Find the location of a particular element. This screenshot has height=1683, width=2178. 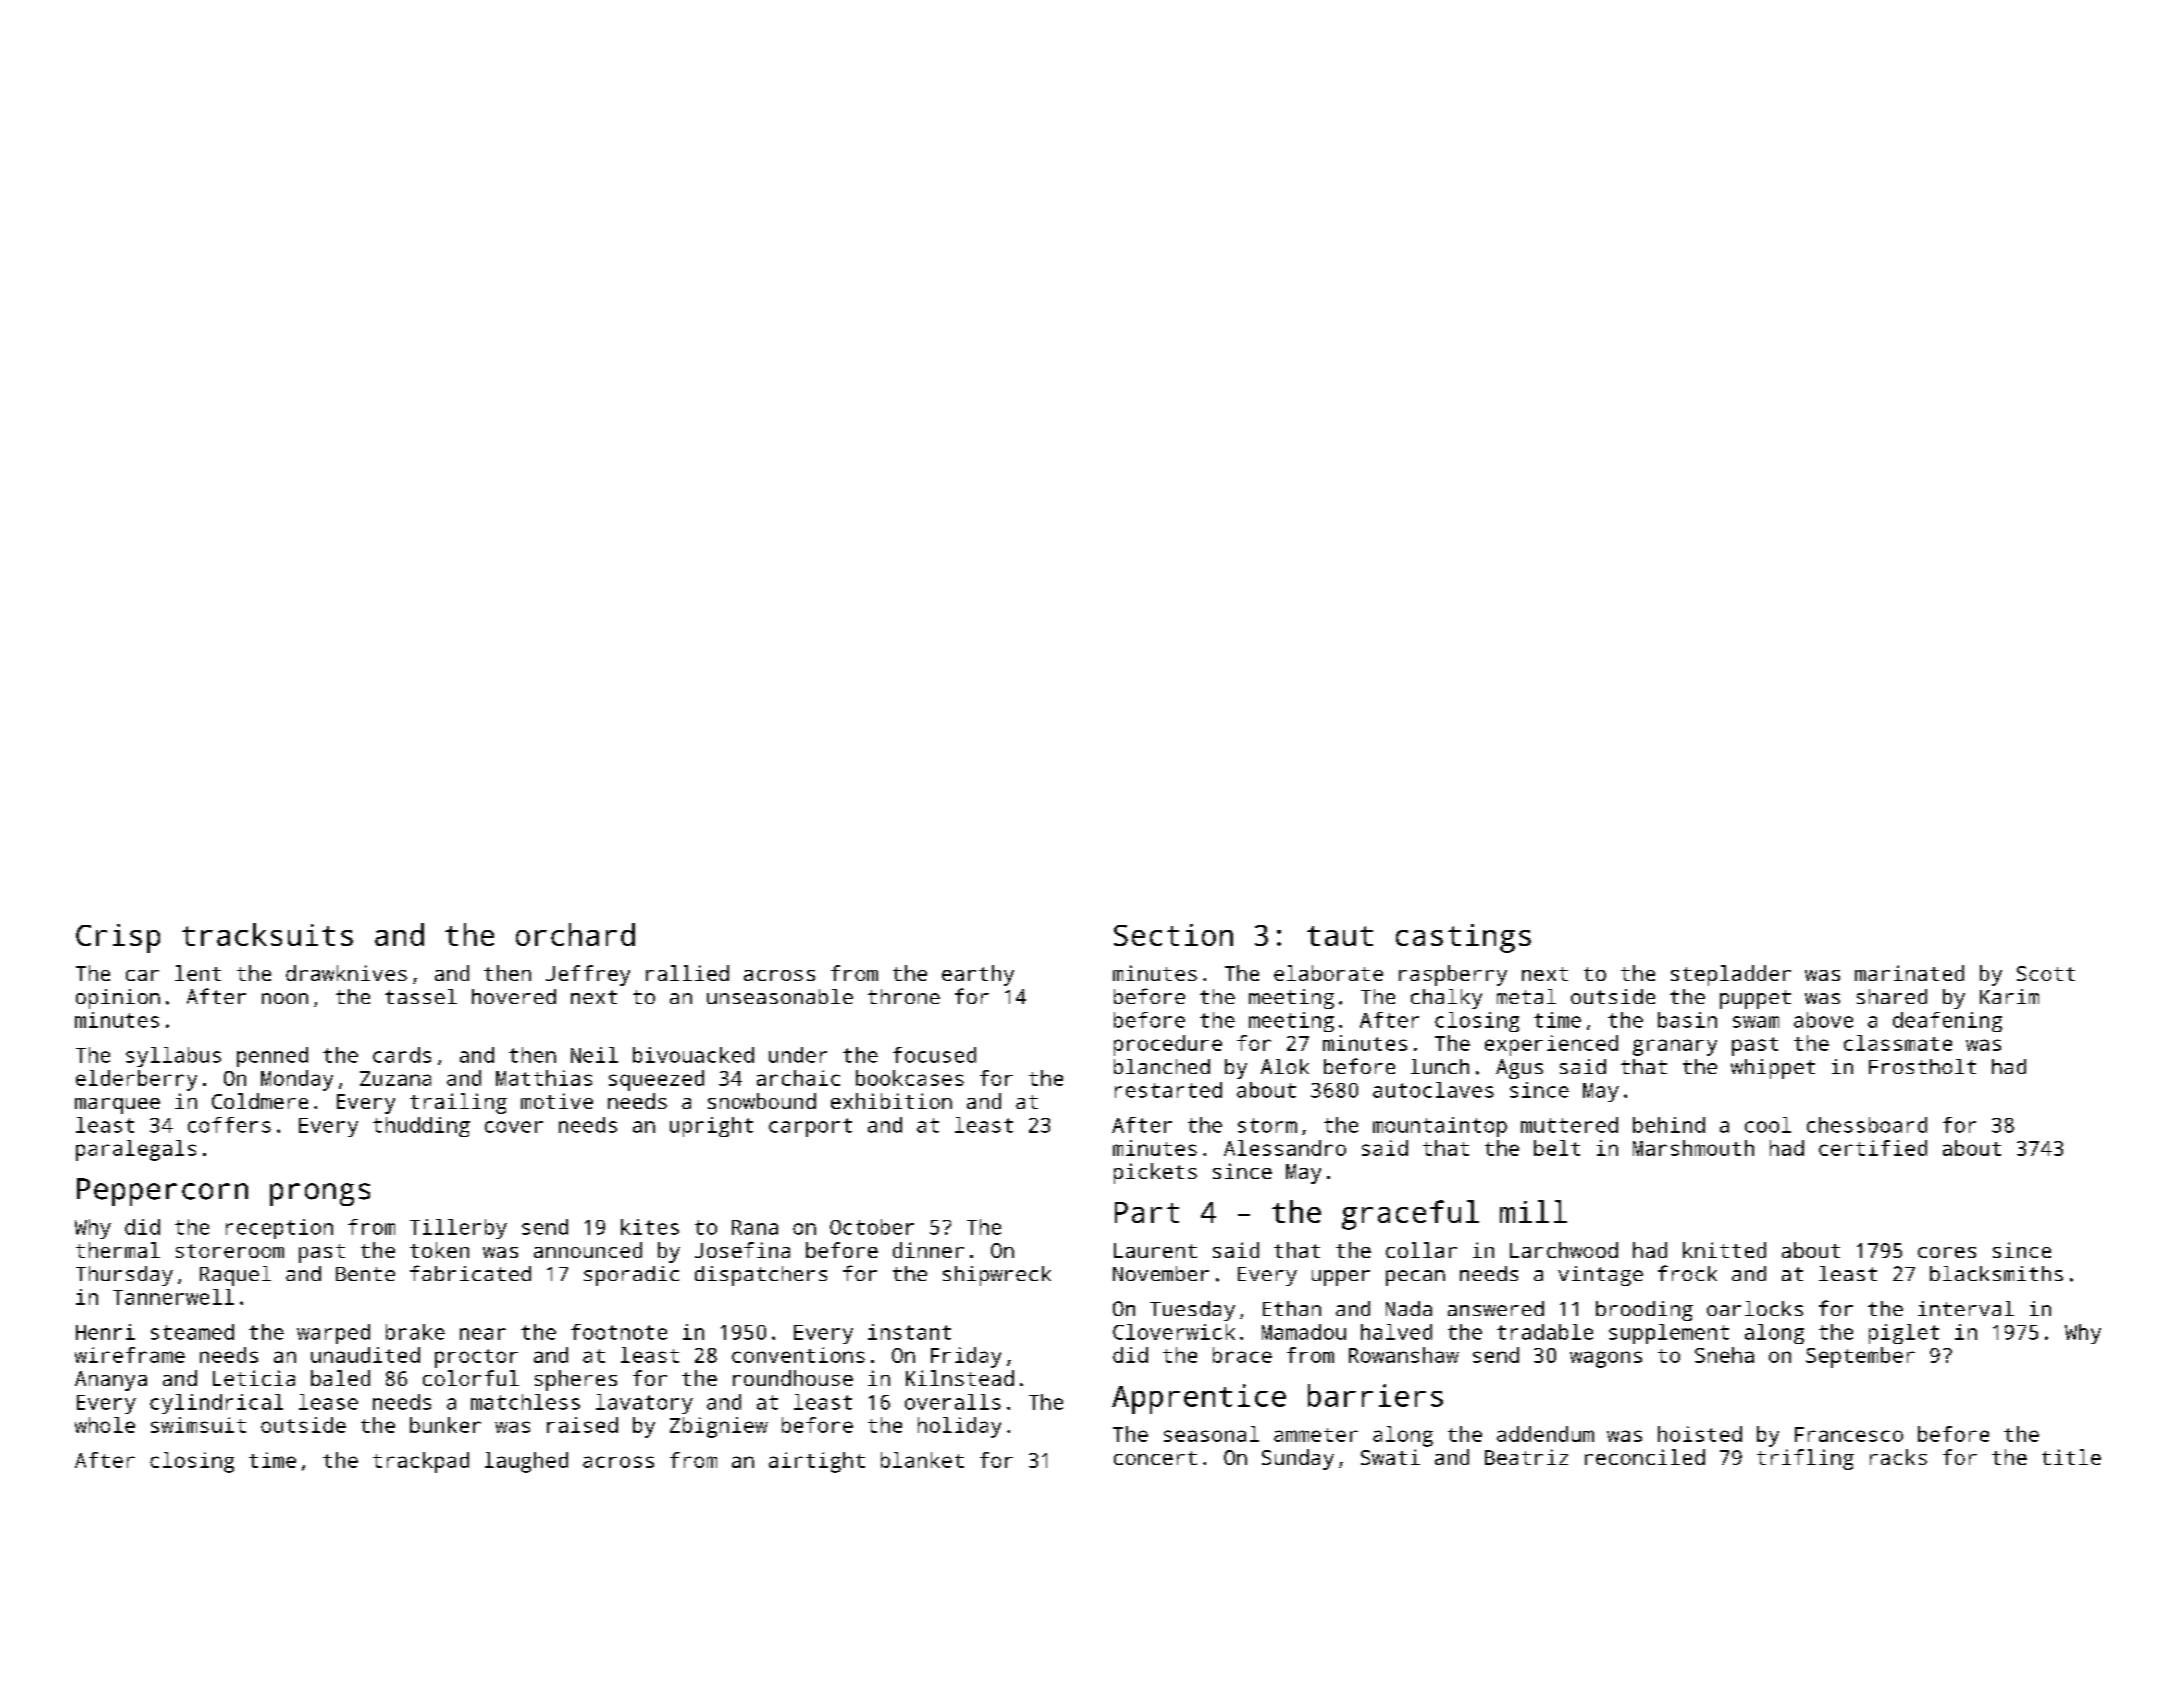

orchard is located at coordinates (575, 934).
